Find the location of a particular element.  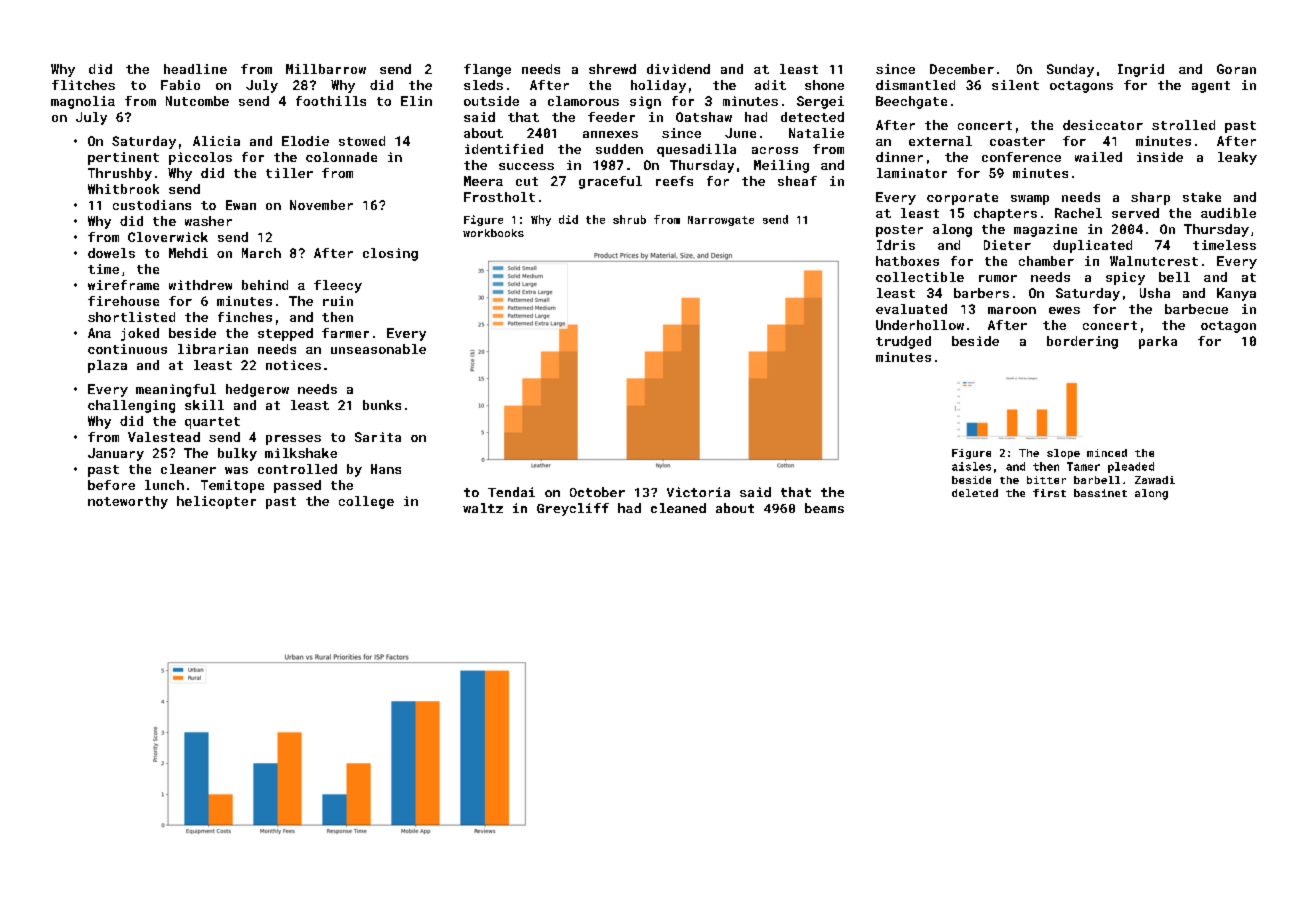

college is located at coordinates (366, 502).
